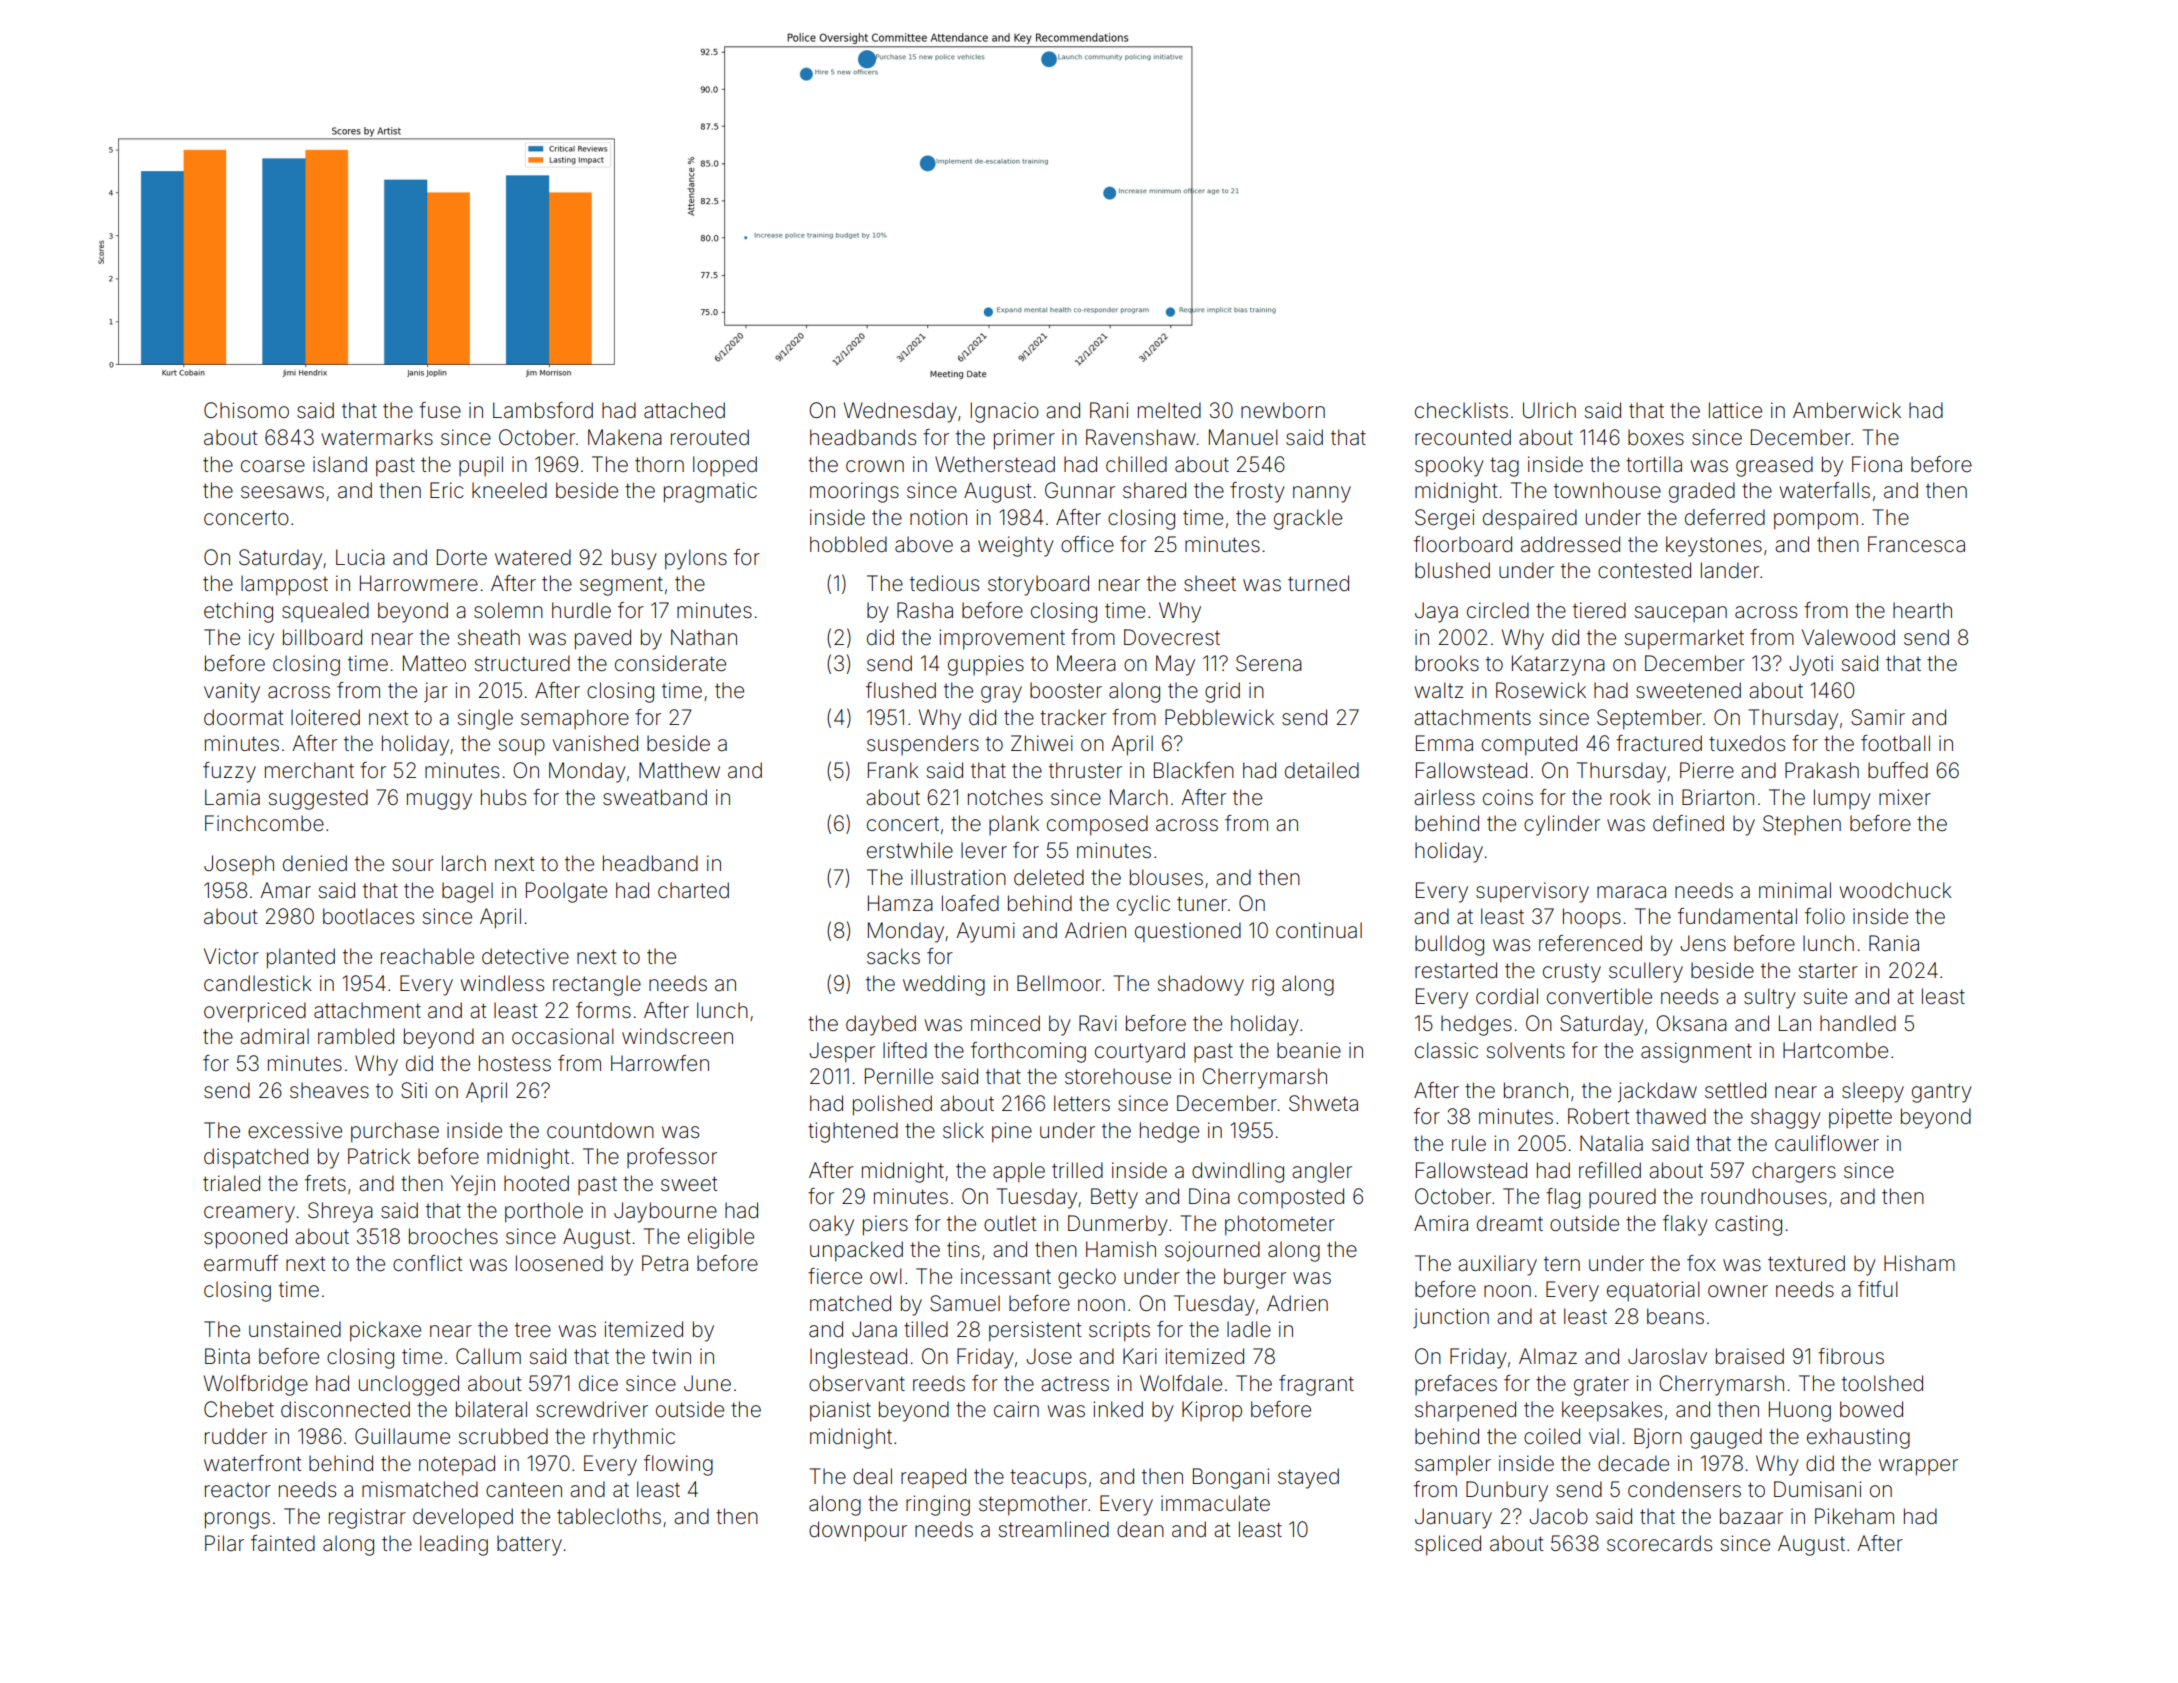  What do you see at coordinates (439, 801) in the screenshot?
I see `muggy` at bounding box center [439, 801].
